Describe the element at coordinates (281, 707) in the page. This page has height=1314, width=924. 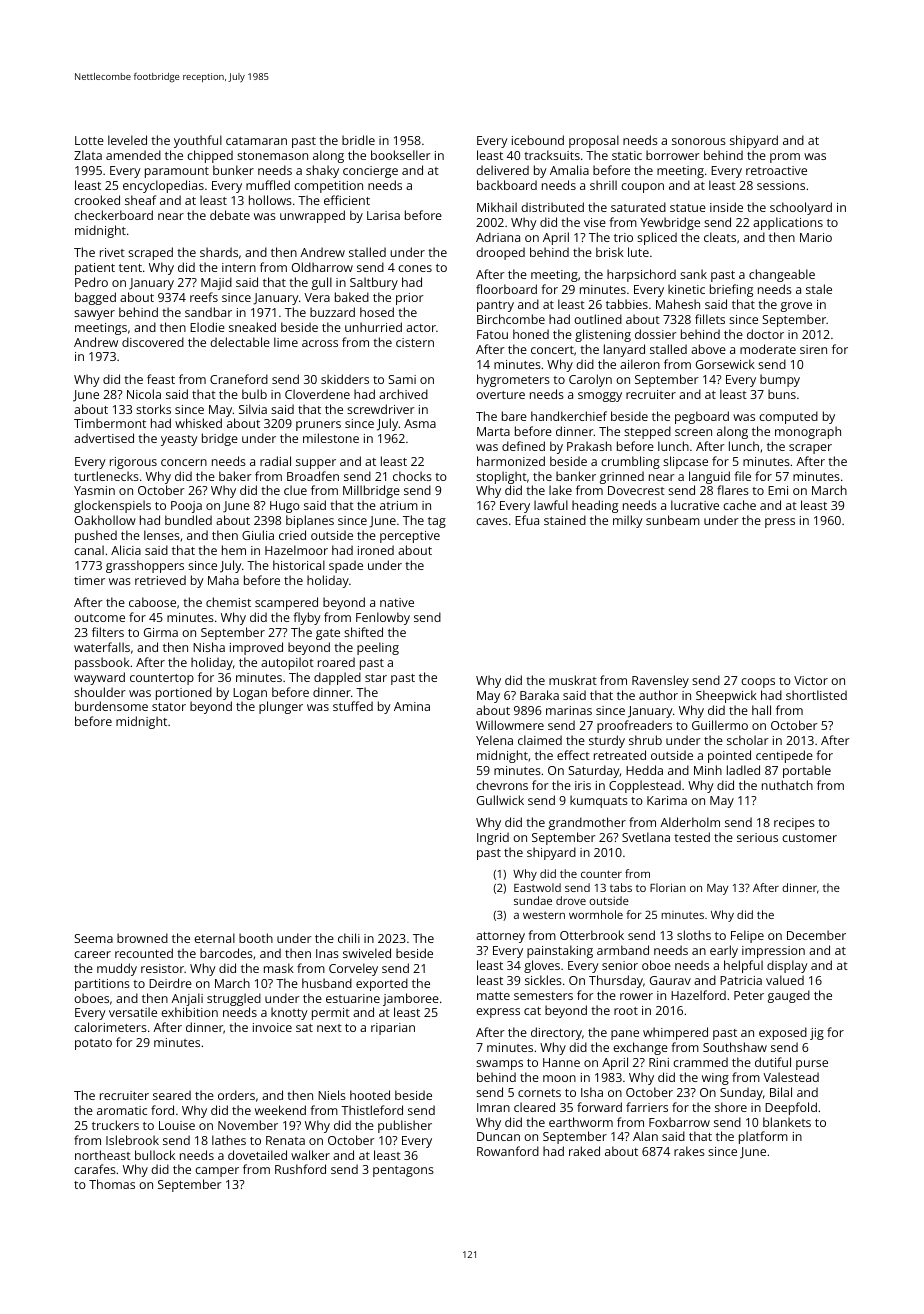
I see `plunger` at that location.
